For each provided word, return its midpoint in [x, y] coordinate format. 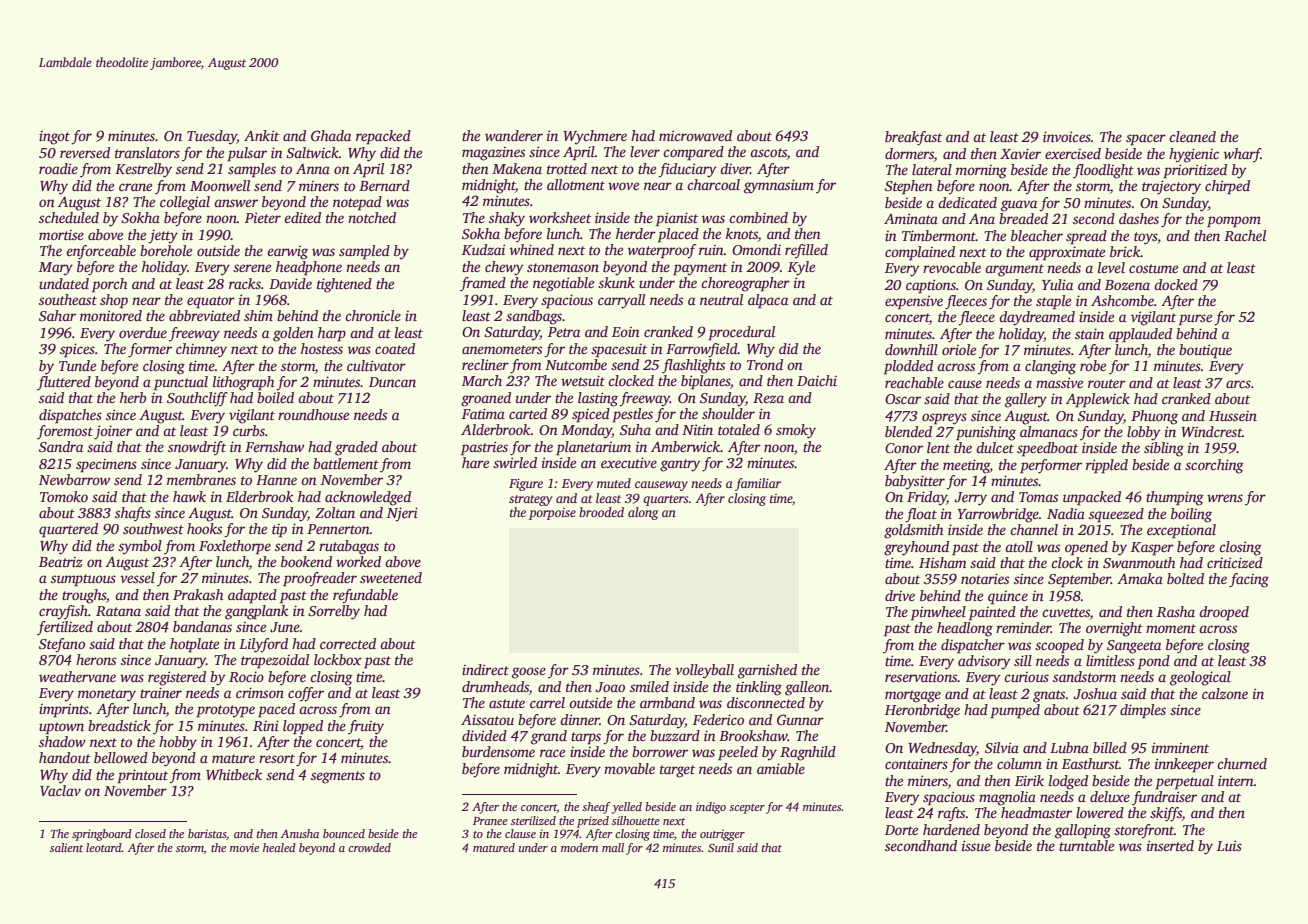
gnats [1049, 696]
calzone [1225, 693]
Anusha [300, 833]
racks [245, 283]
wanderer [514, 135]
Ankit [261, 135]
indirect [485, 669]
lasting [598, 399]
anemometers [502, 349]
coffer [306, 694]
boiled [275, 397]
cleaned [1192, 136]
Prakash [198, 594]
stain [1089, 333]
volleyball [704, 671]
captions [931, 286]
